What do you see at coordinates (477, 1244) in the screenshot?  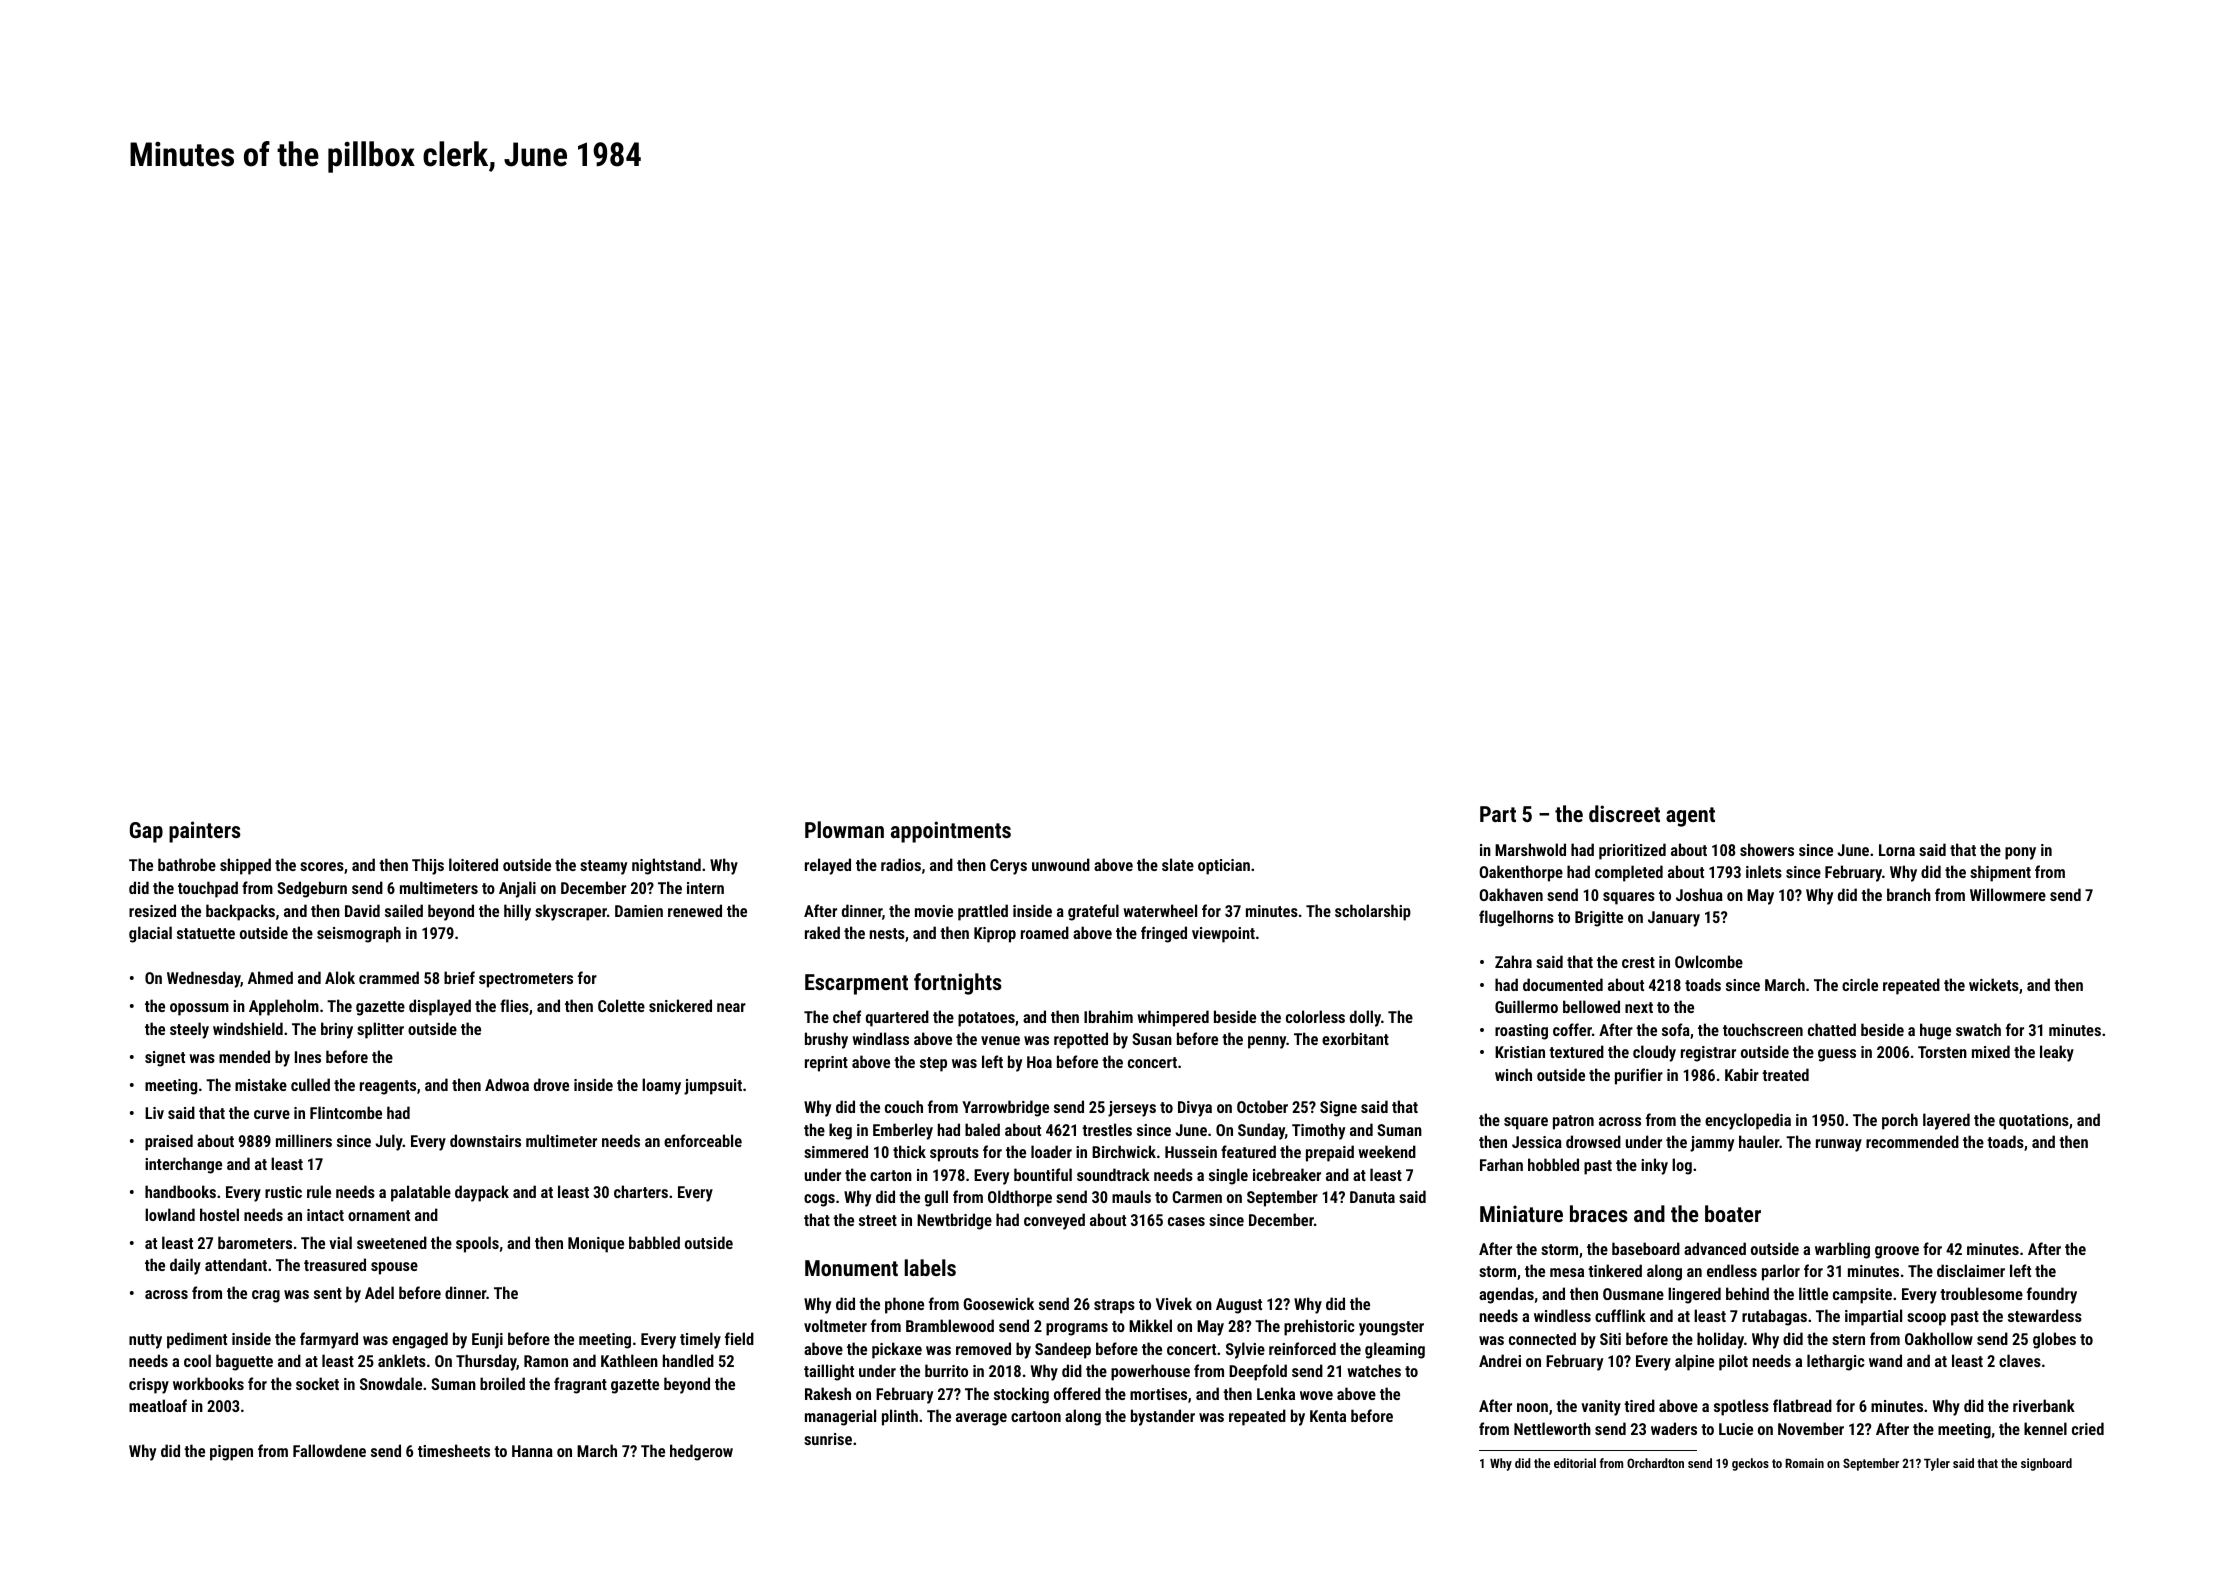 I see `spools` at bounding box center [477, 1244].
